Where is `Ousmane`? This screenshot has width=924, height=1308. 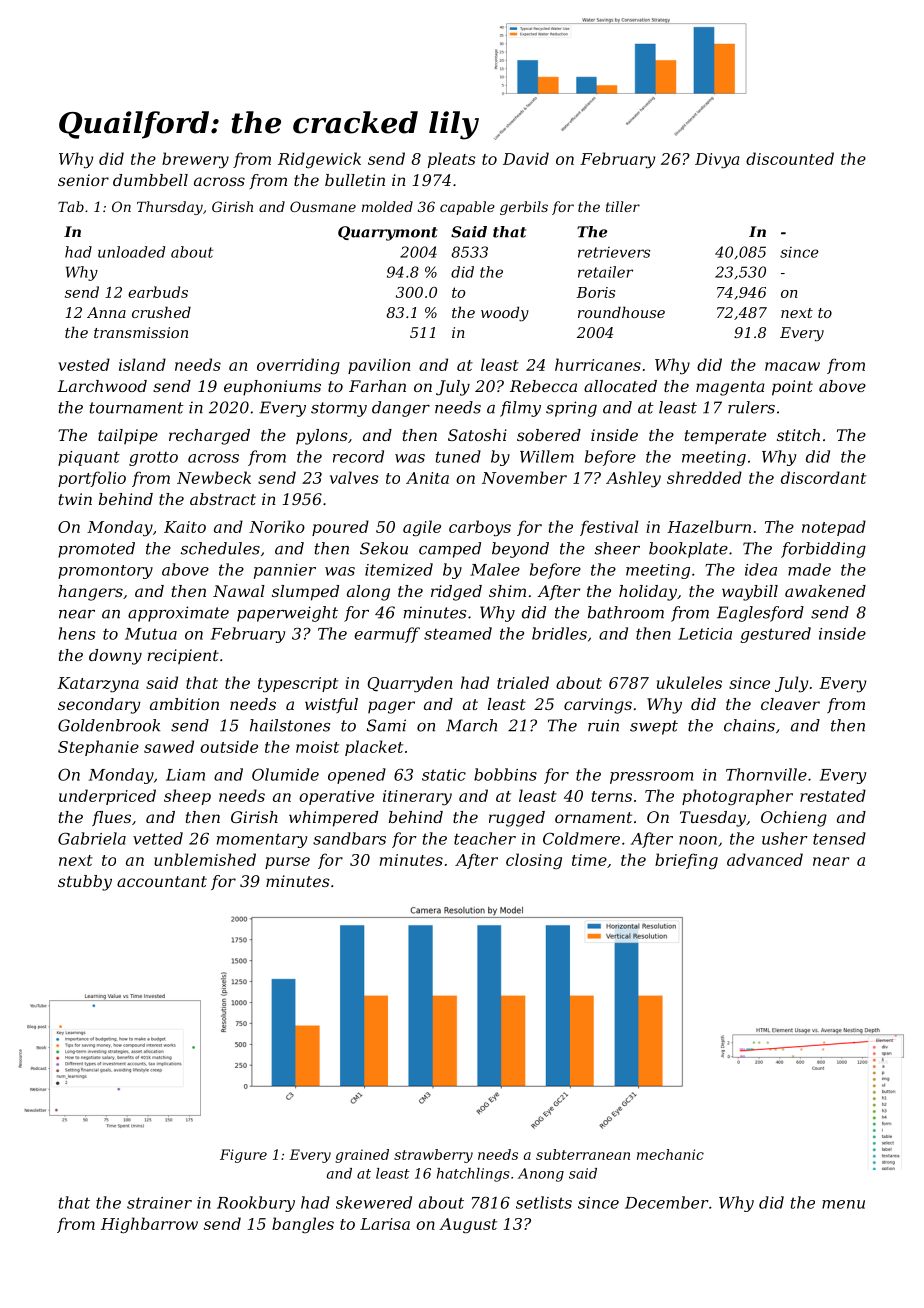
Ousmane is located at coordinates (323, 206).
